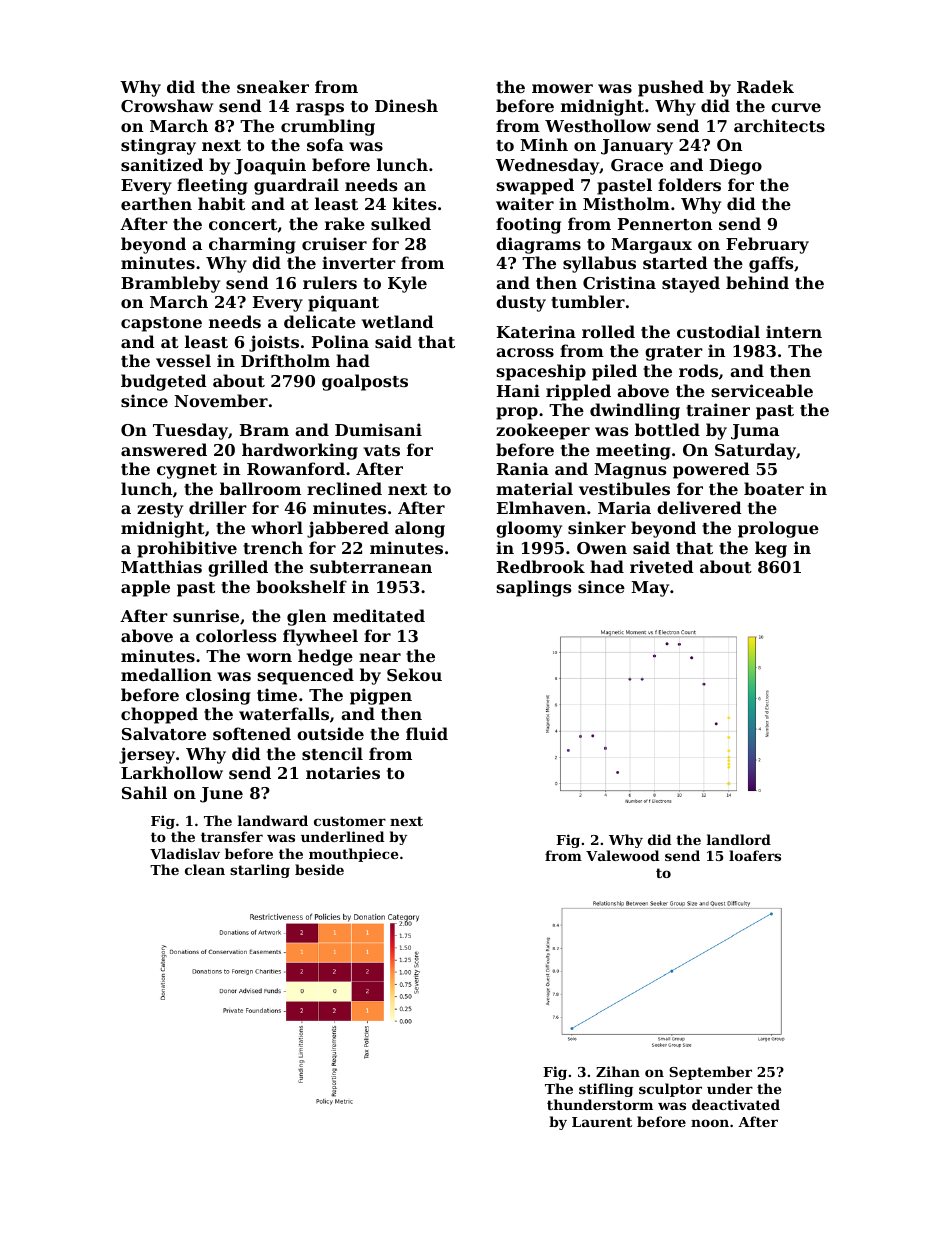 This image has width=952, height=1233. I want to click on landlord, so click(739, 839).
